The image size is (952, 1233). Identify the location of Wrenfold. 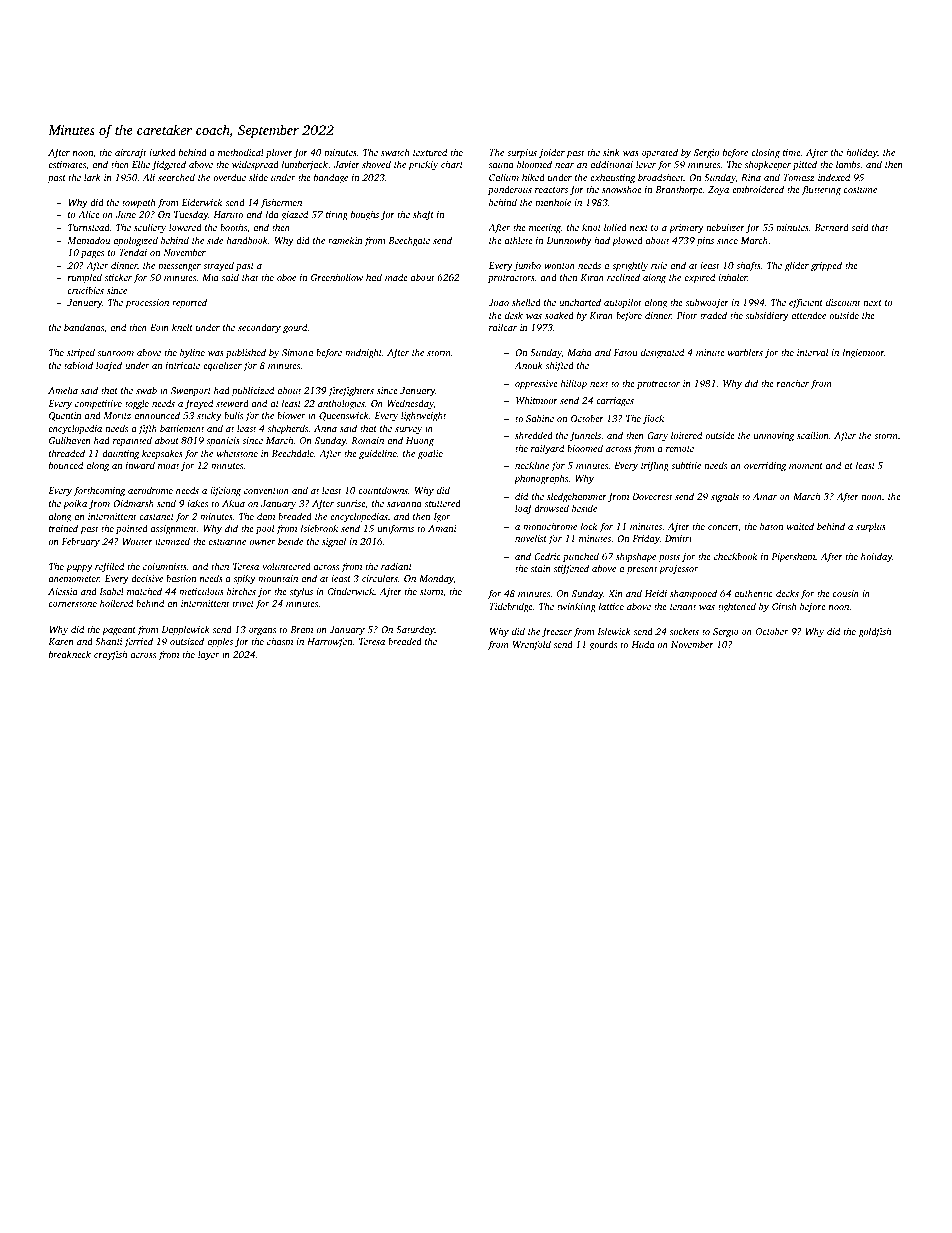
(532, 645).
